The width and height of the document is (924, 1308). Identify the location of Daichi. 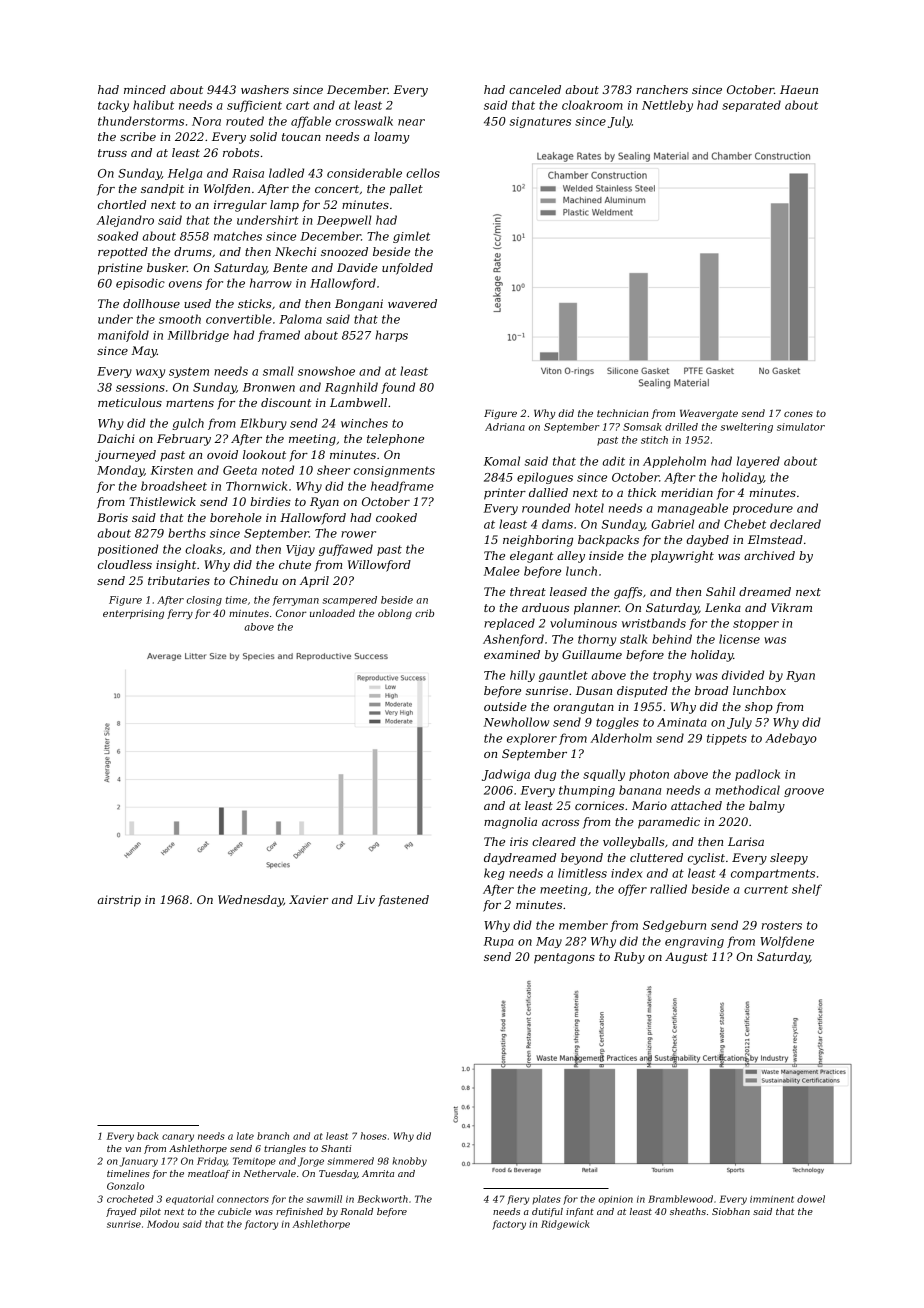
(115, 438).
